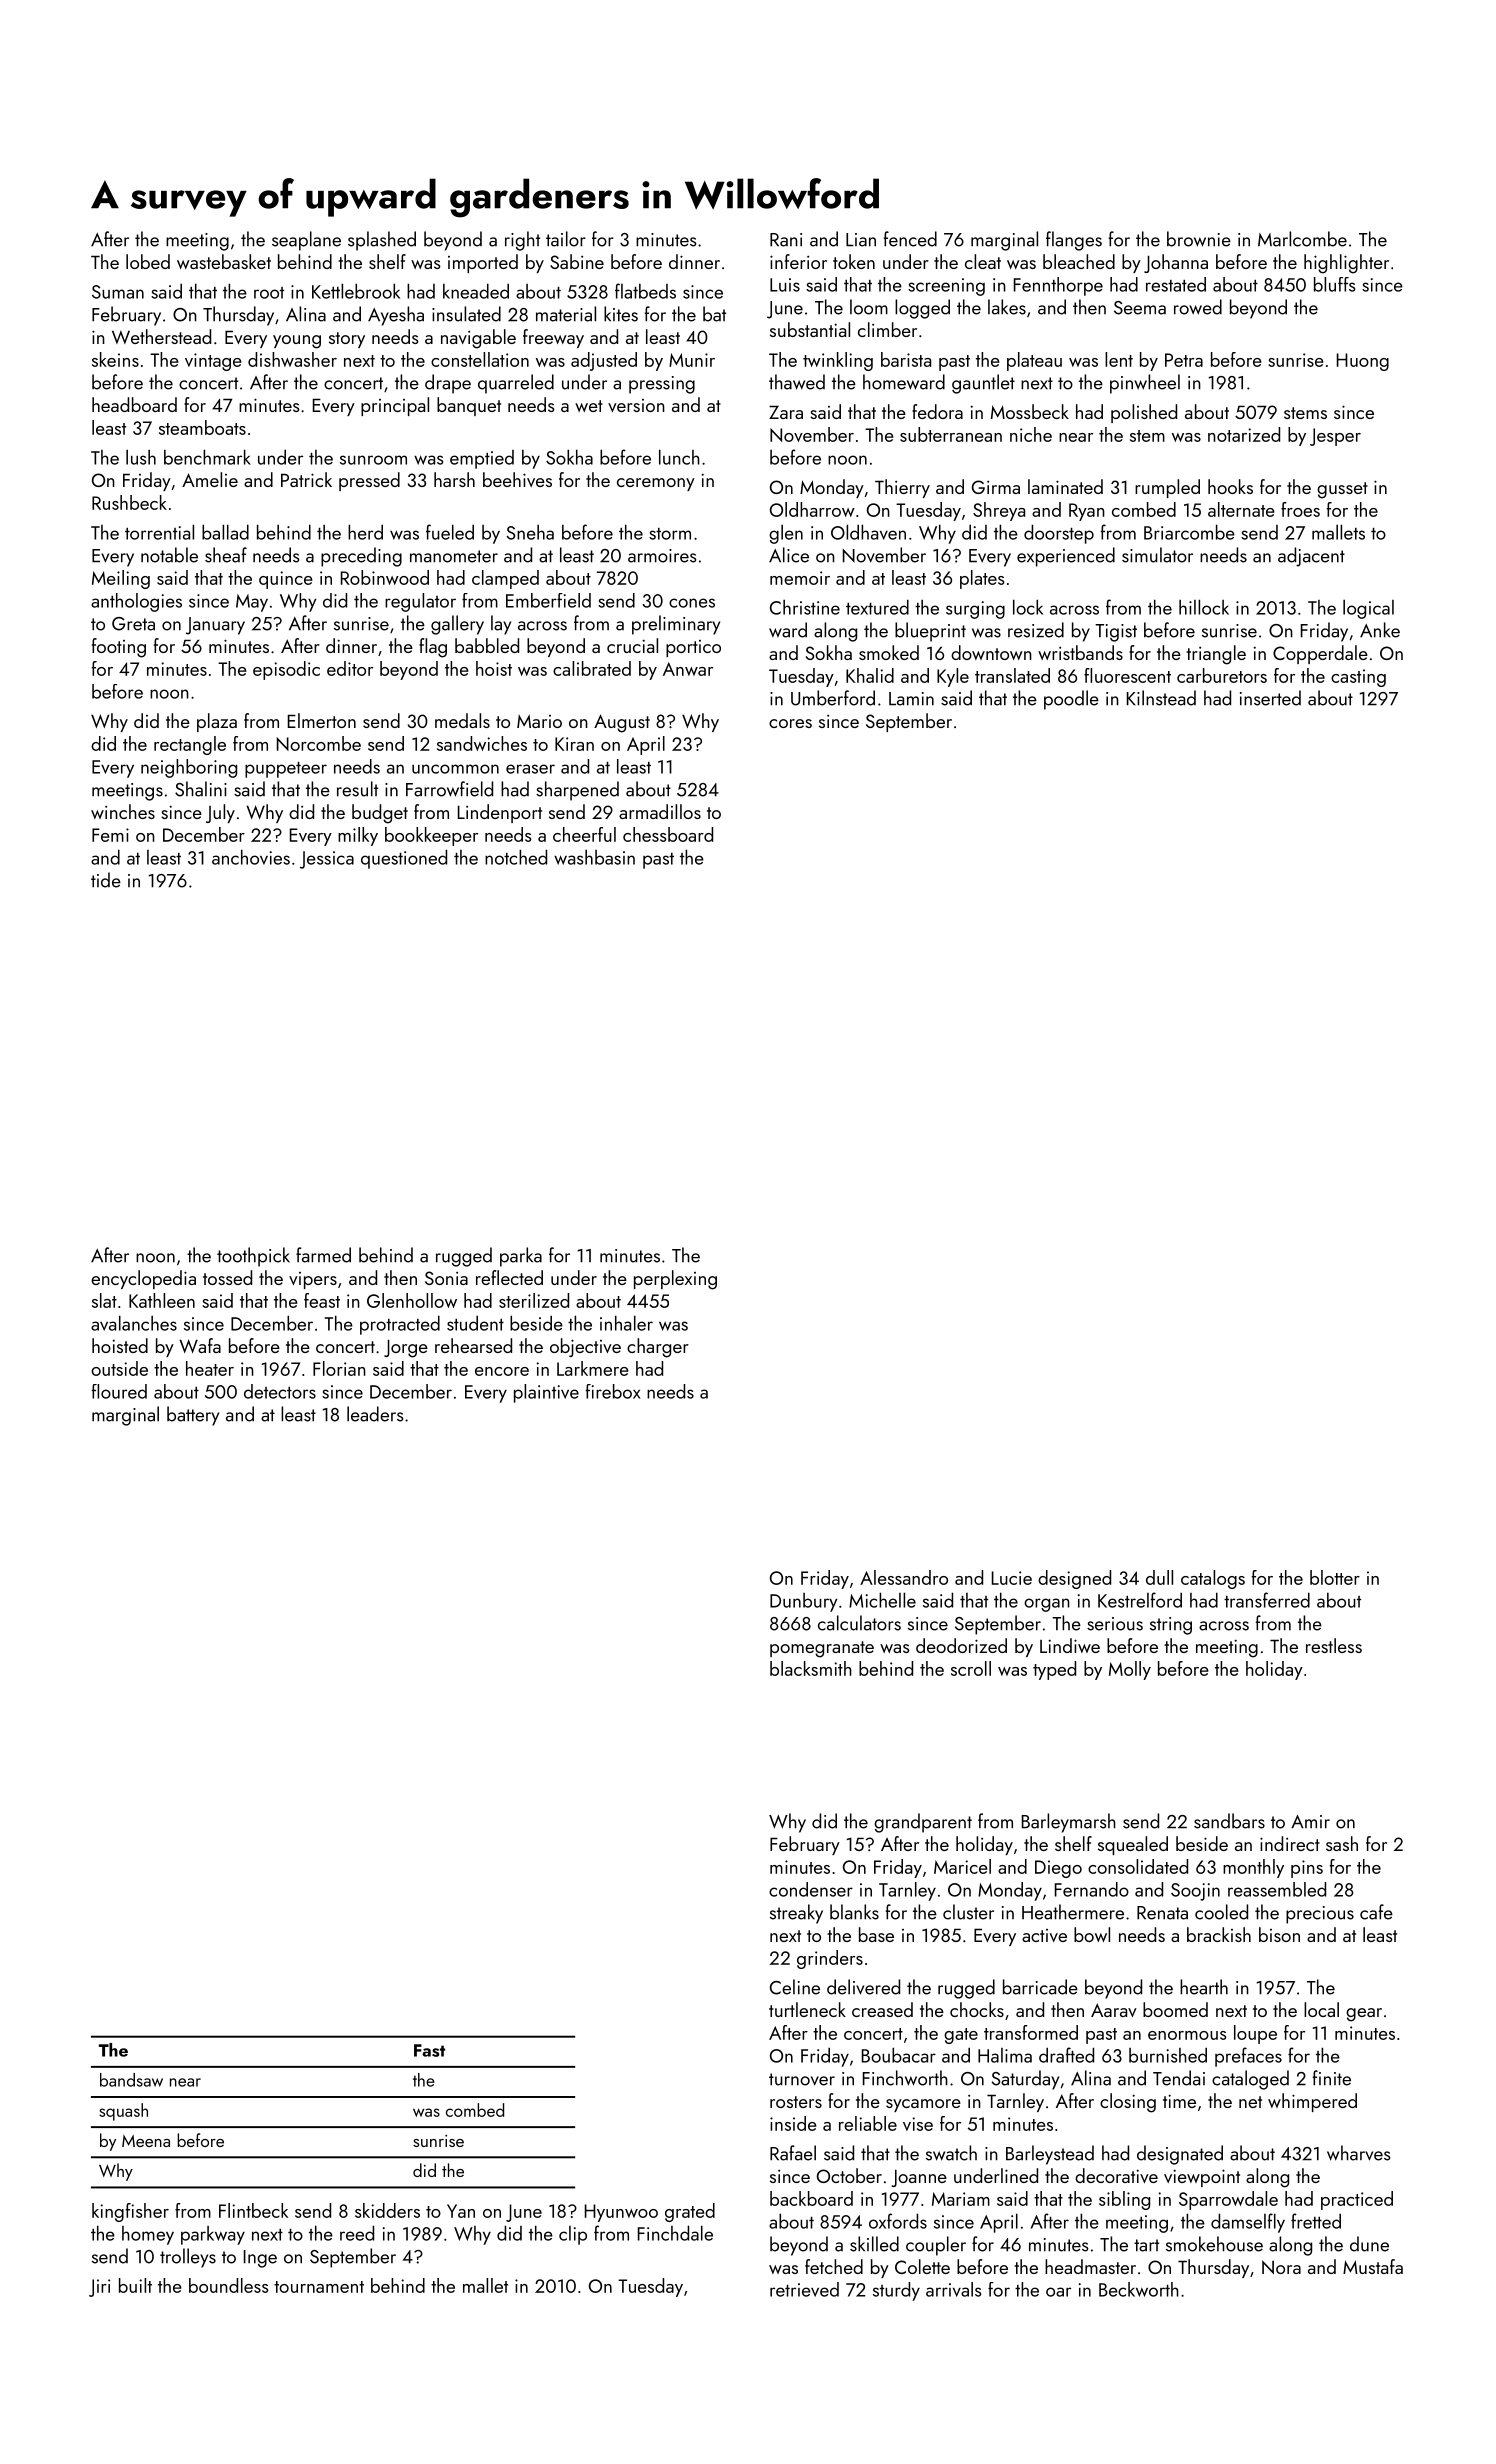  I want to click on sibling, so click(1124, 2200).
